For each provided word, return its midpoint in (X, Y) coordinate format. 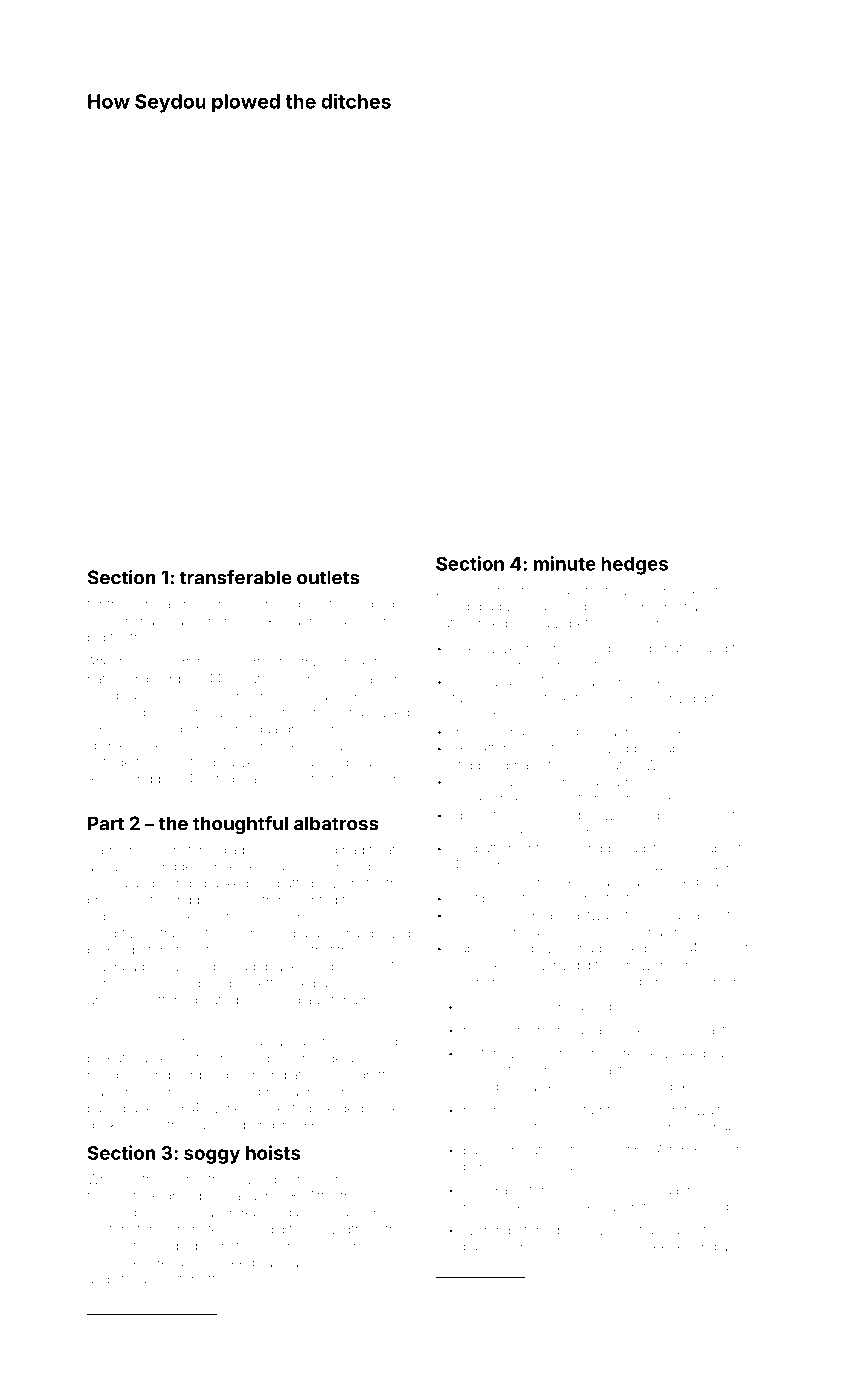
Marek (255, 620)
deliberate (370, 1108)
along (248, 935)
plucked (723, 866)
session (475, 915)
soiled (687, 682)
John (611, 1087)
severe (147, 1264)
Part (106, 823)
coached (305, 621)
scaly (381, 901)
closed (626, 948)
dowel (184, 1179)
